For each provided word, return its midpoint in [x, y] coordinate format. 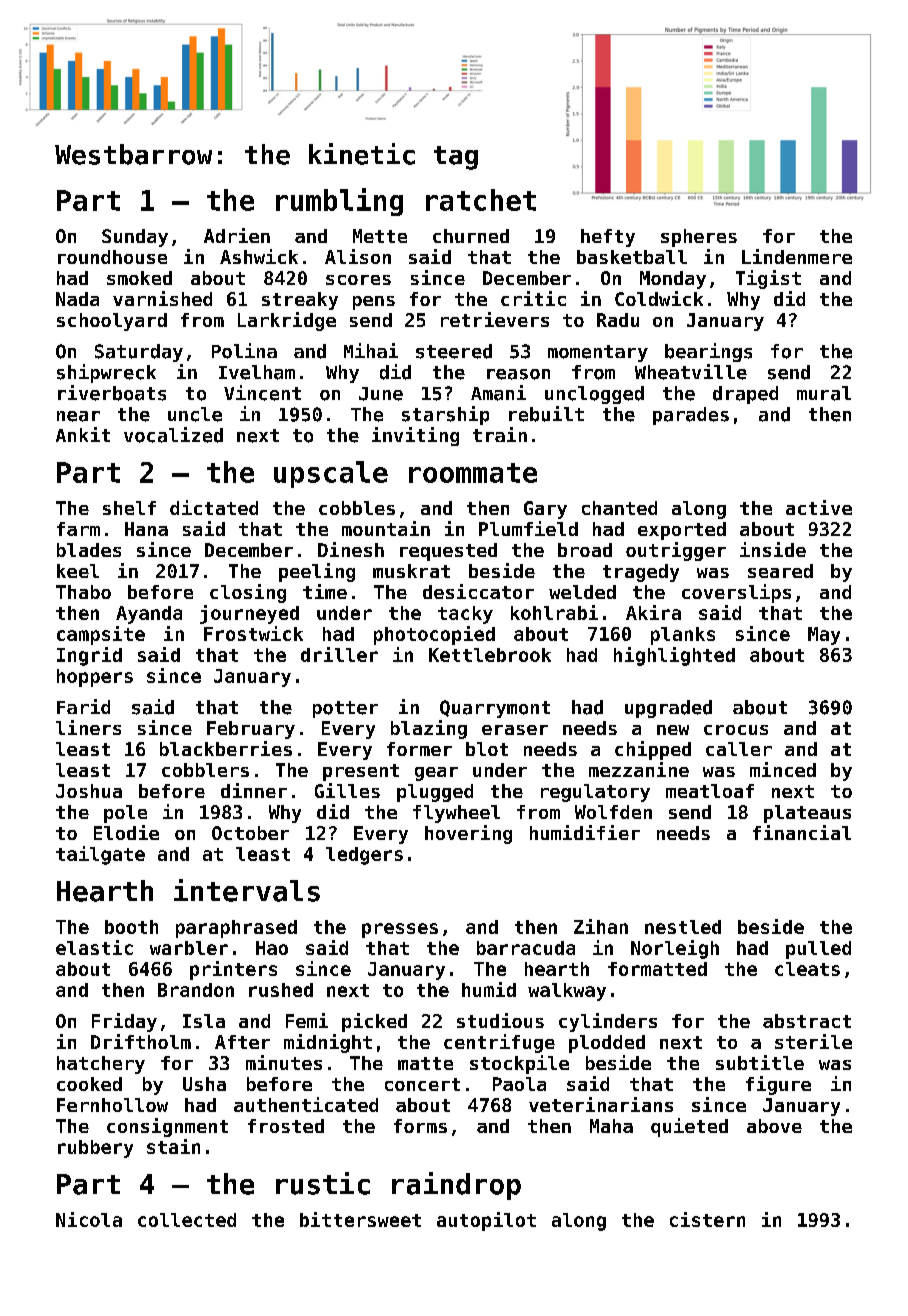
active [819, 507]
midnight [328, 1043]
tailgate [100, 855]
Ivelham [257, 372]
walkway [567, 992]
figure [778, 1085]
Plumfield [528, 528]
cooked [89, 1084]
